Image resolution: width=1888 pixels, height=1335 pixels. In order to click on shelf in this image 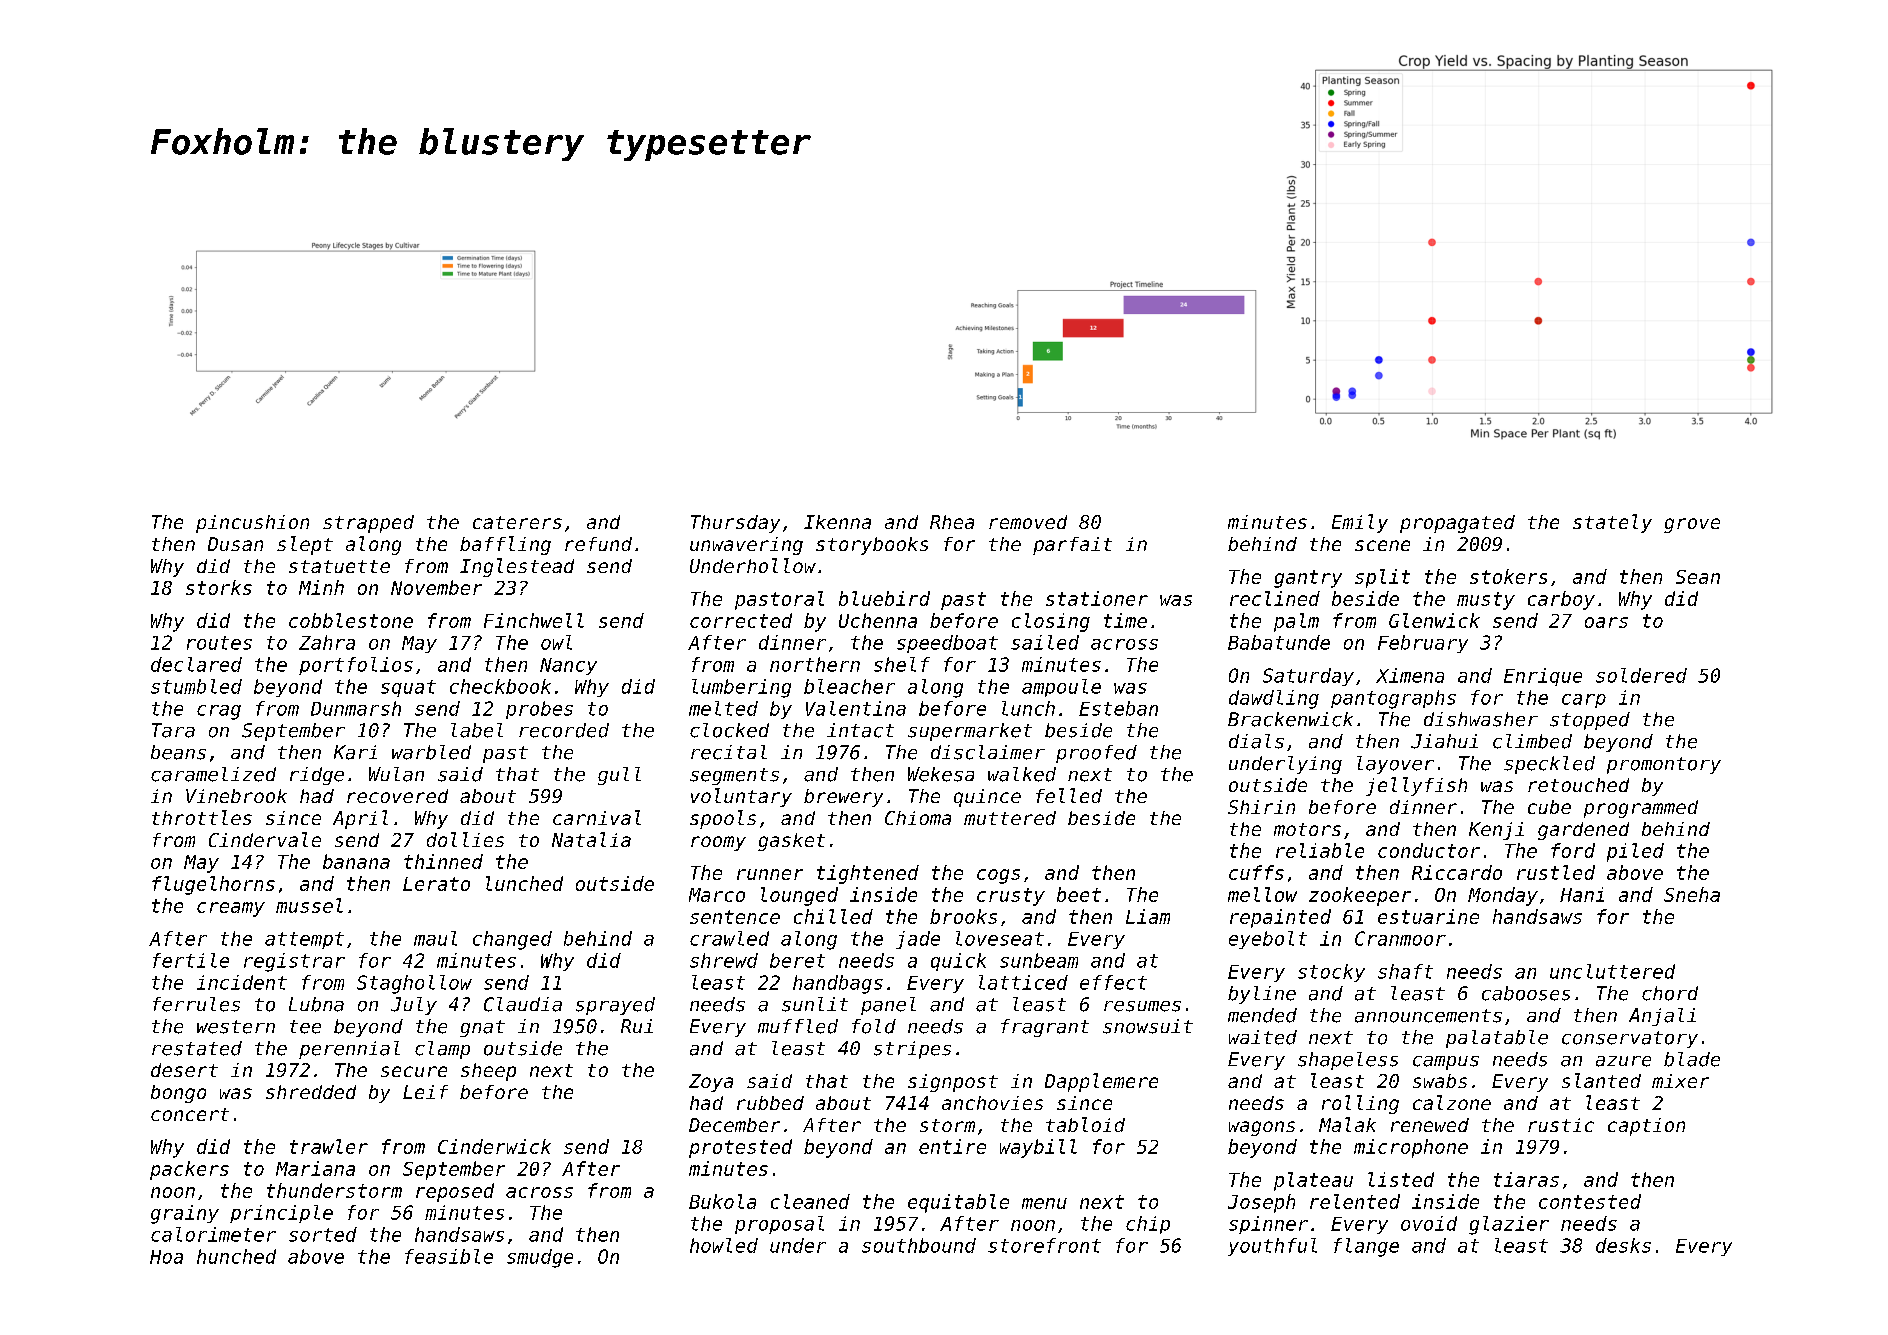, I will do `click(902, 664)`.
